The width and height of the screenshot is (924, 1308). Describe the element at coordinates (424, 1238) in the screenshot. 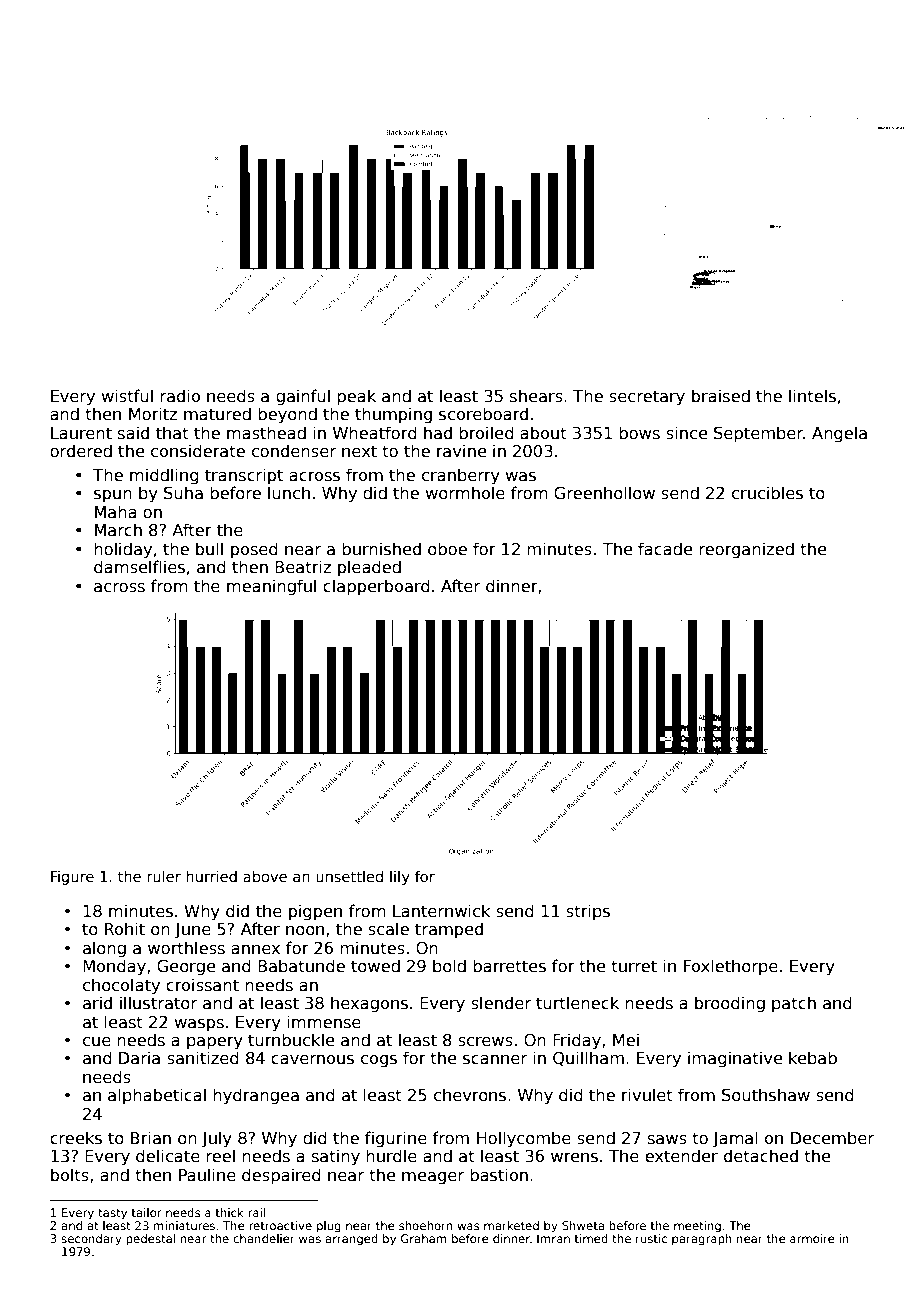

I see `Graham` at that location.
